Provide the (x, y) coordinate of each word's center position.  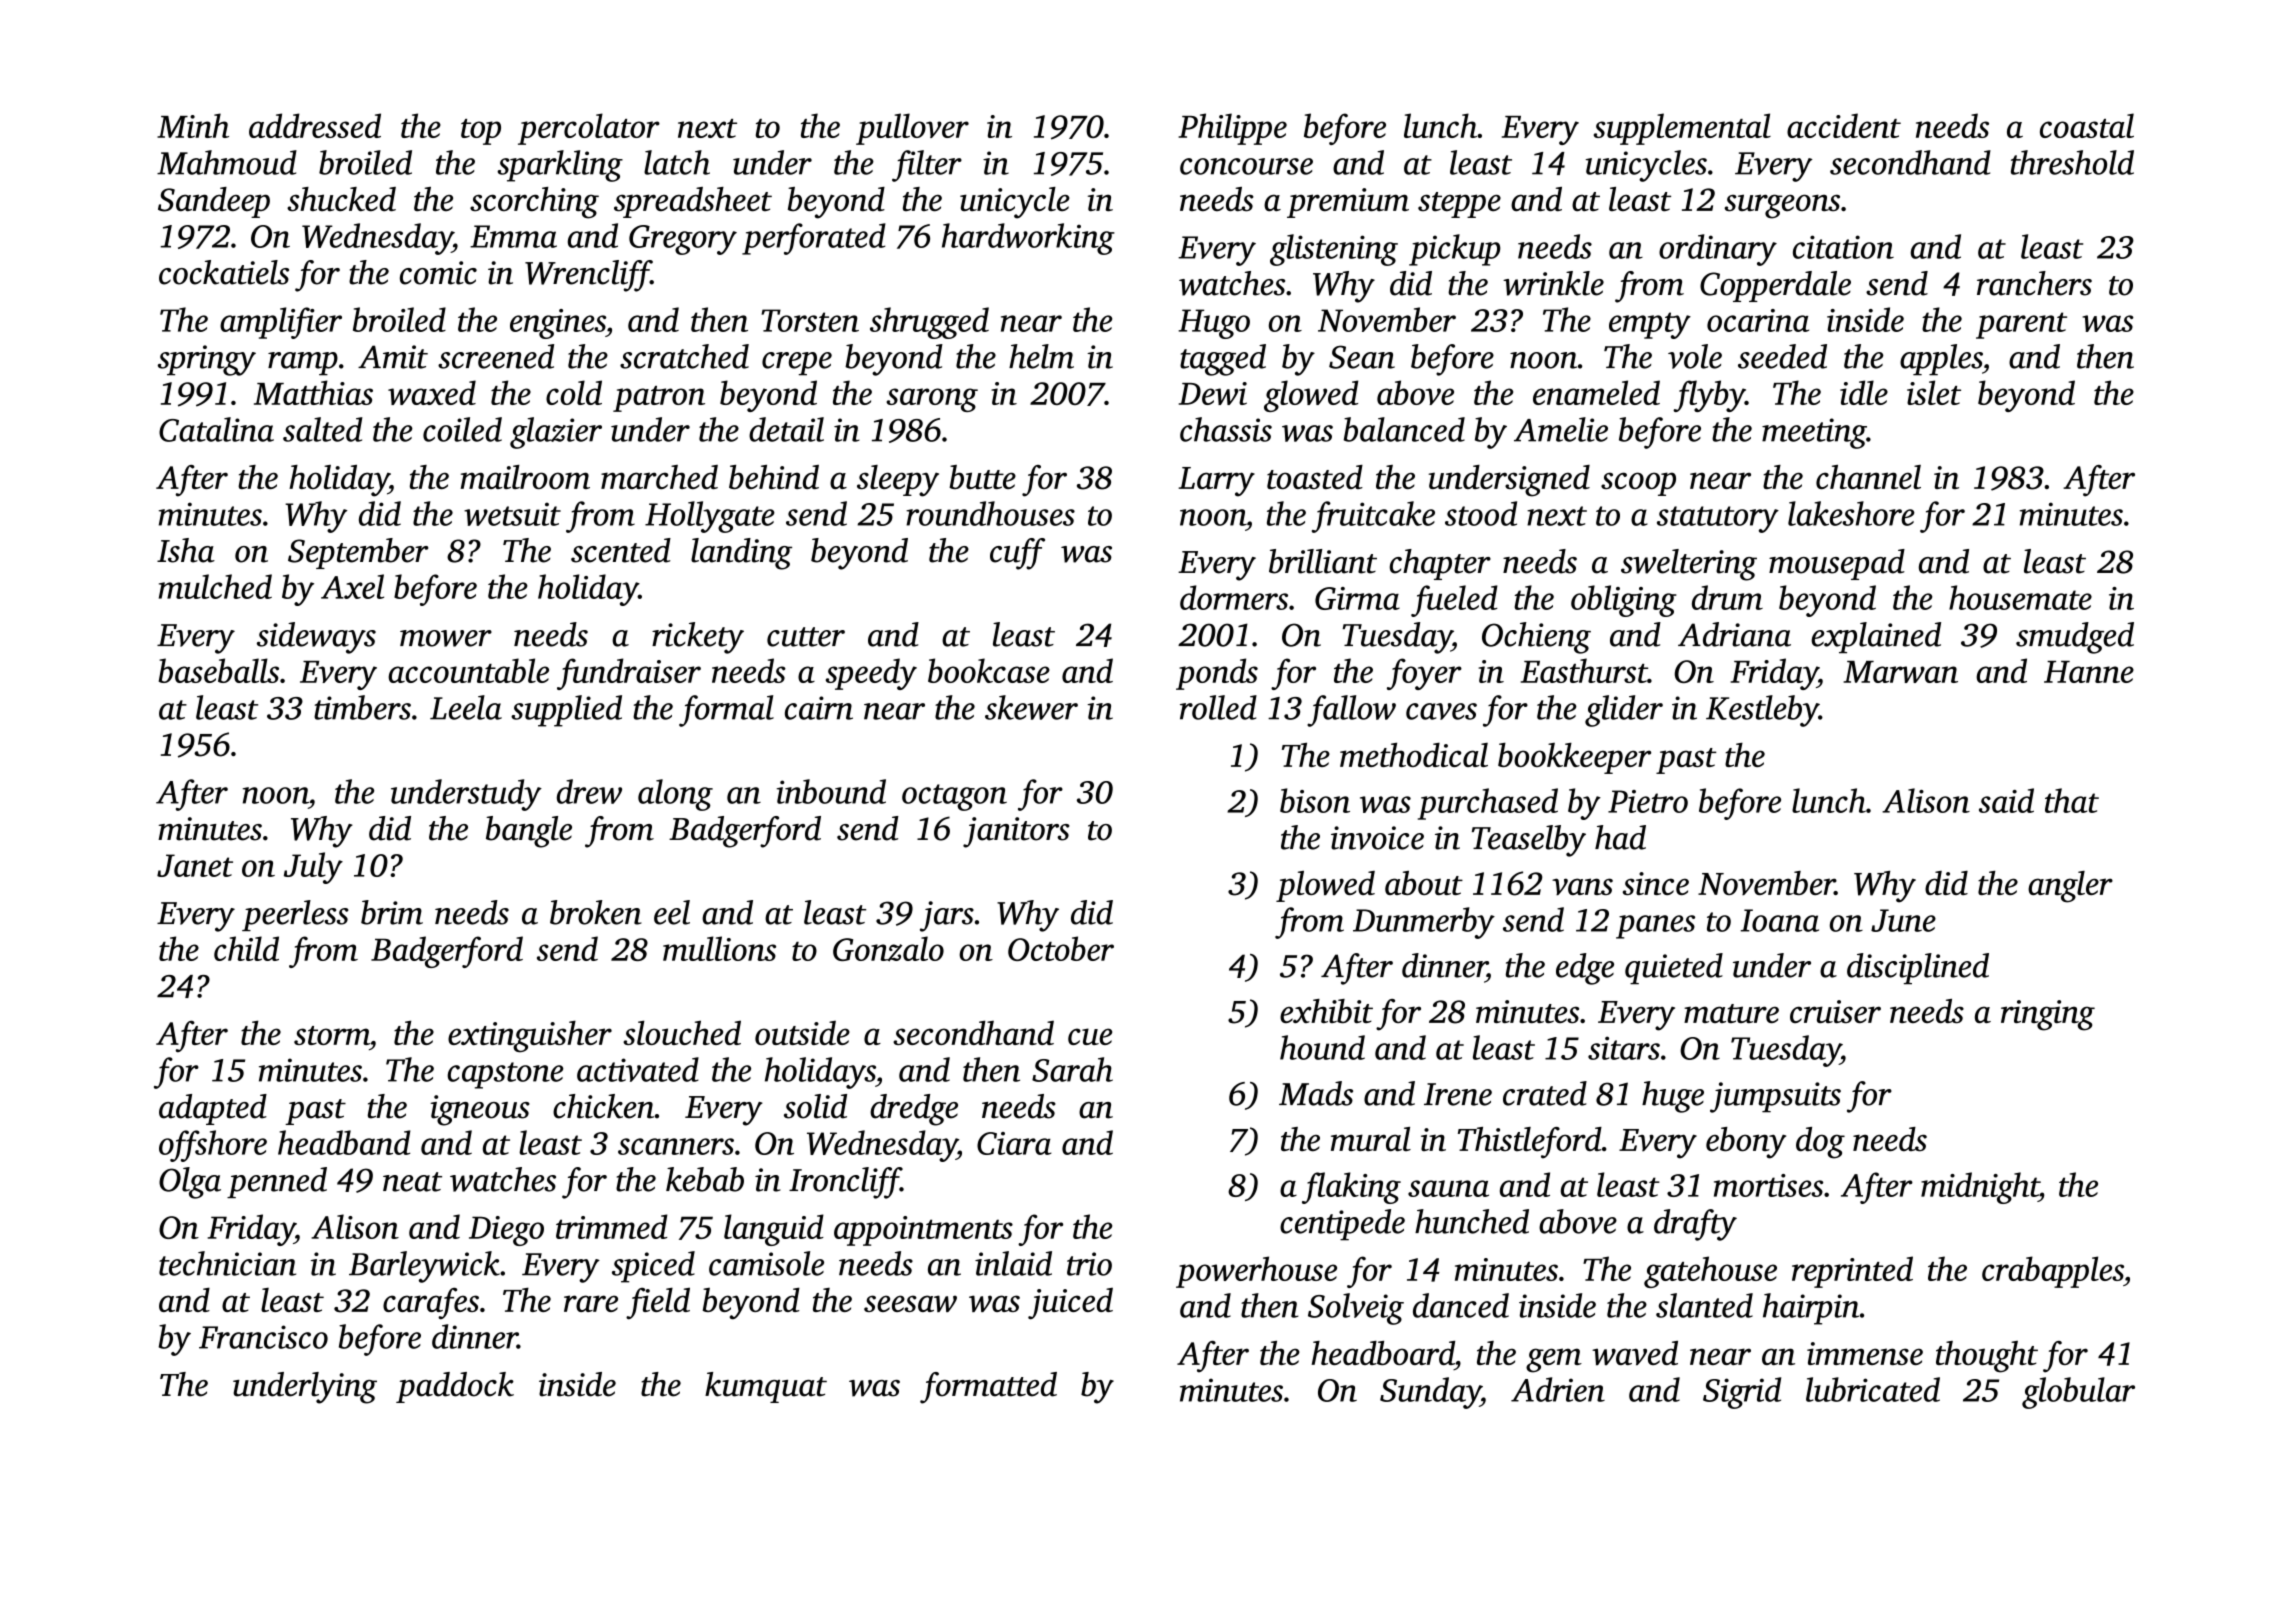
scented (621, 550)
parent (2021, 325)
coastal (2087, 125)
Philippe (1232, 129)
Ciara (1014, 1143)
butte (982, 477)
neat (412, 1182)
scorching (534, 203)
